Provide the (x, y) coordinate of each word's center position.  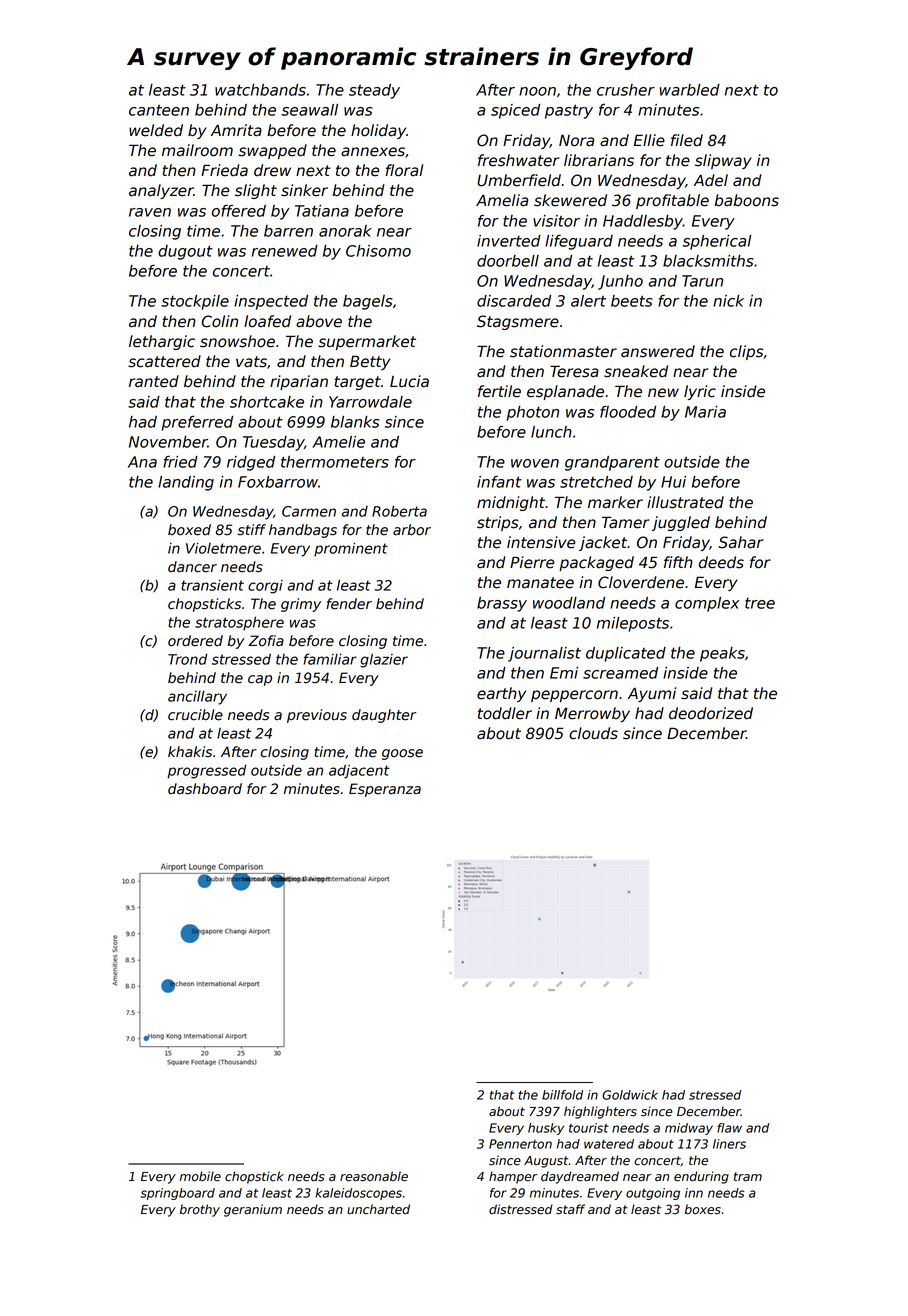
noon (537, 91)
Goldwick (630, 1095)
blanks (355, 422)
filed (687, 140)
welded (156, 130)
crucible (195, 715)
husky (546, 1129)
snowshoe (237, 341)
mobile (200, 1176)
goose (402, 754)
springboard (178, 1194)
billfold (562, 1095)
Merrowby (592, 714)
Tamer (625, 522)
